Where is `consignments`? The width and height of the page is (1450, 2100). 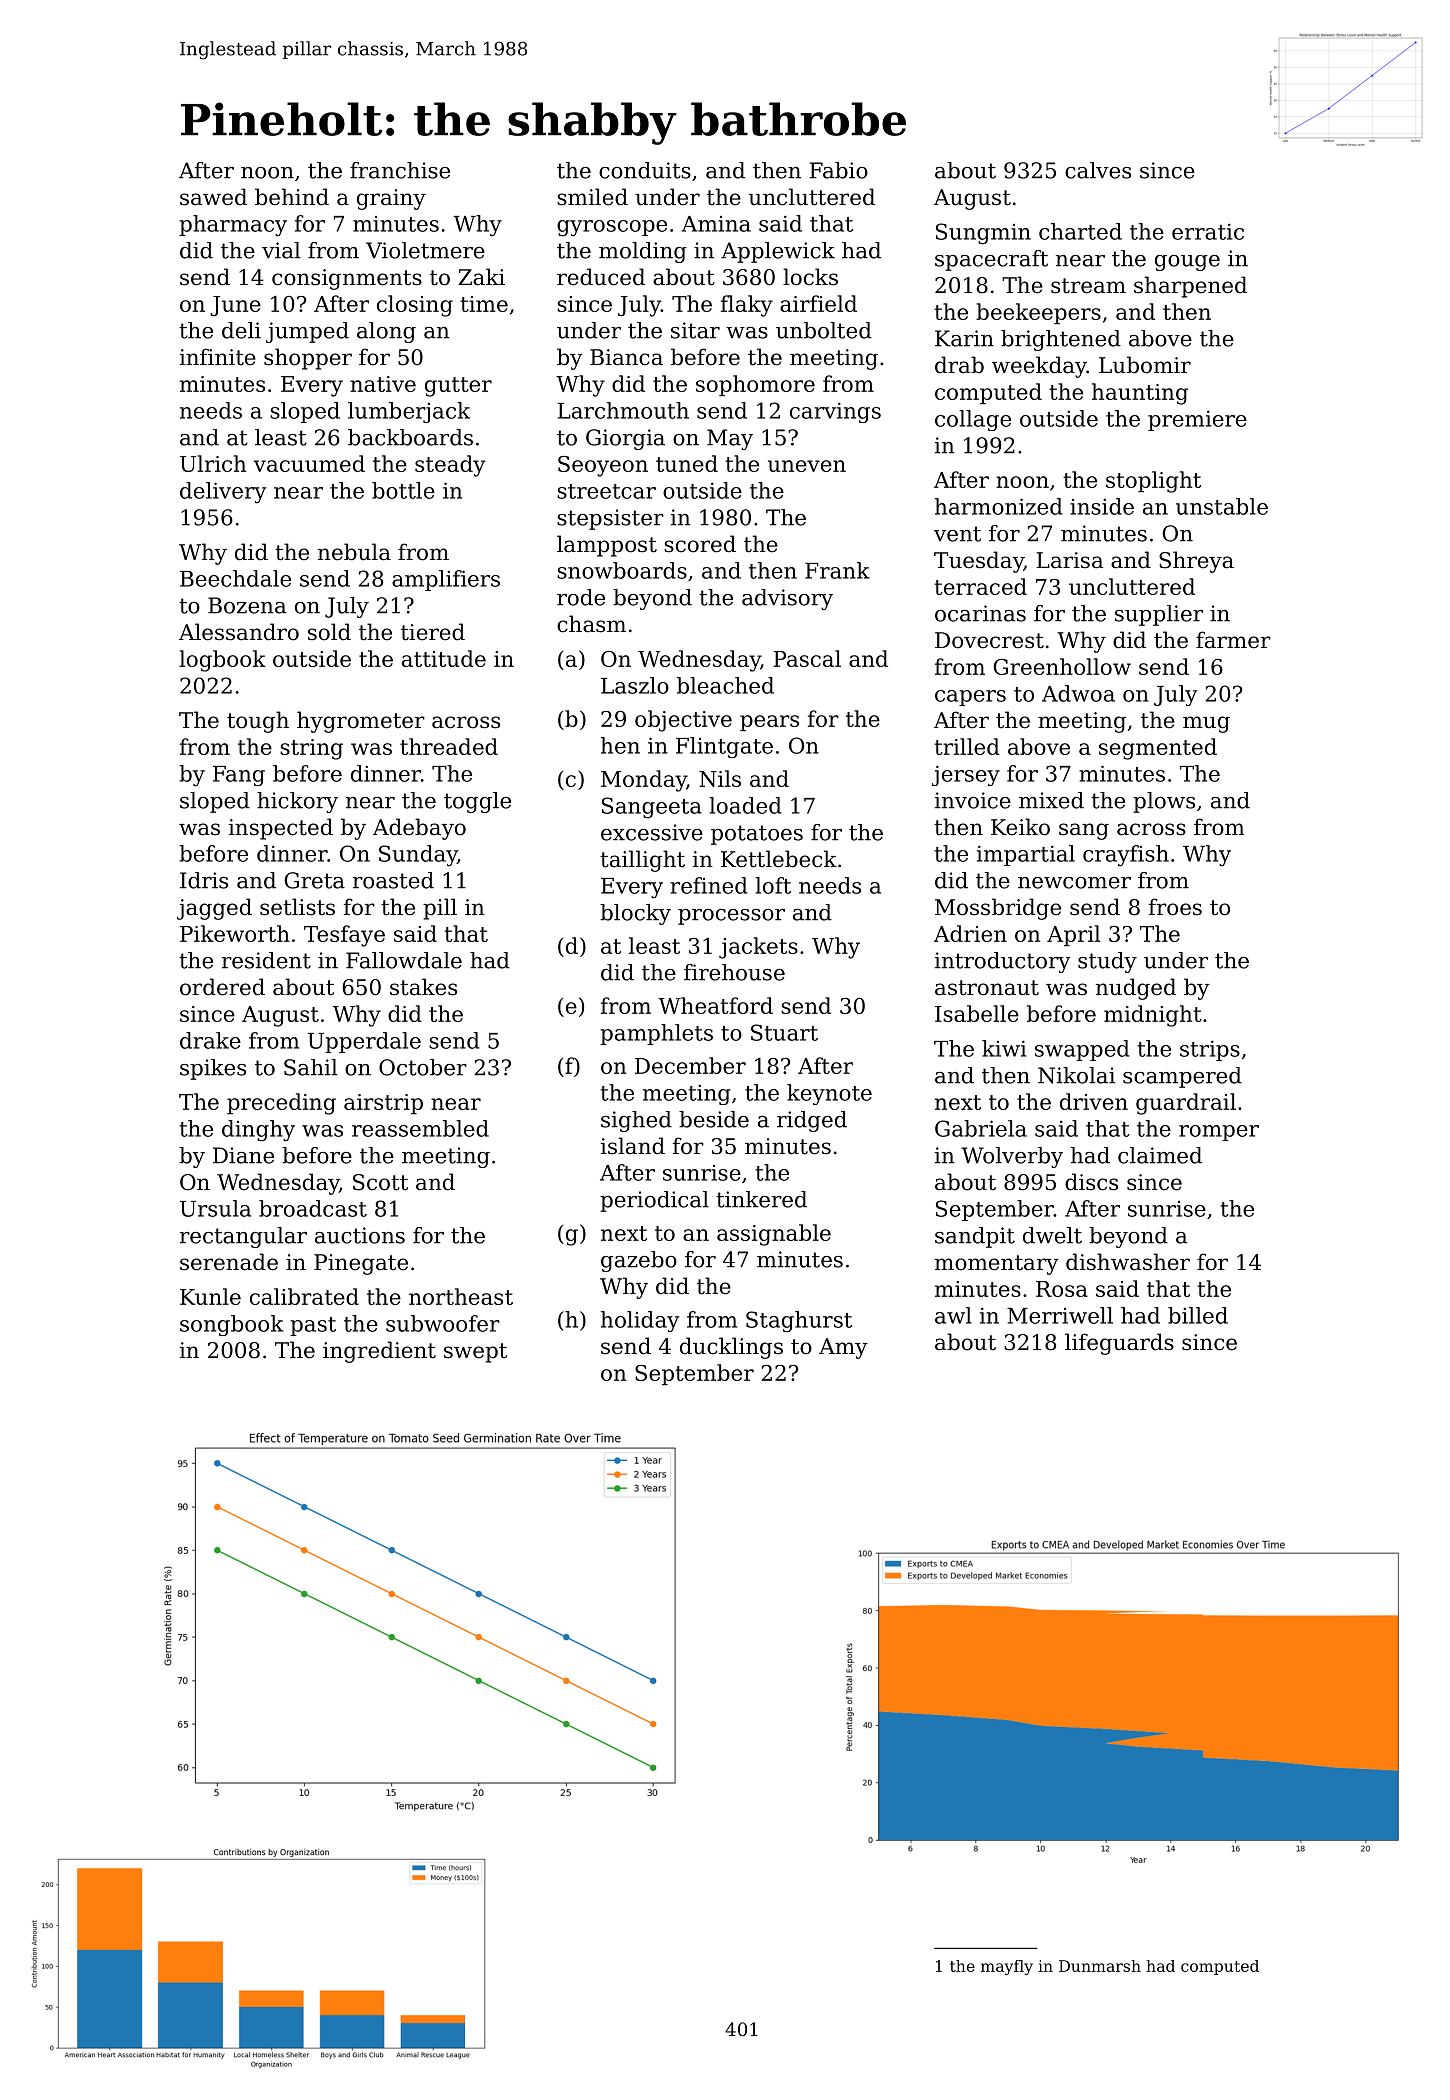 consignments is located at coordinates (347, 279).
